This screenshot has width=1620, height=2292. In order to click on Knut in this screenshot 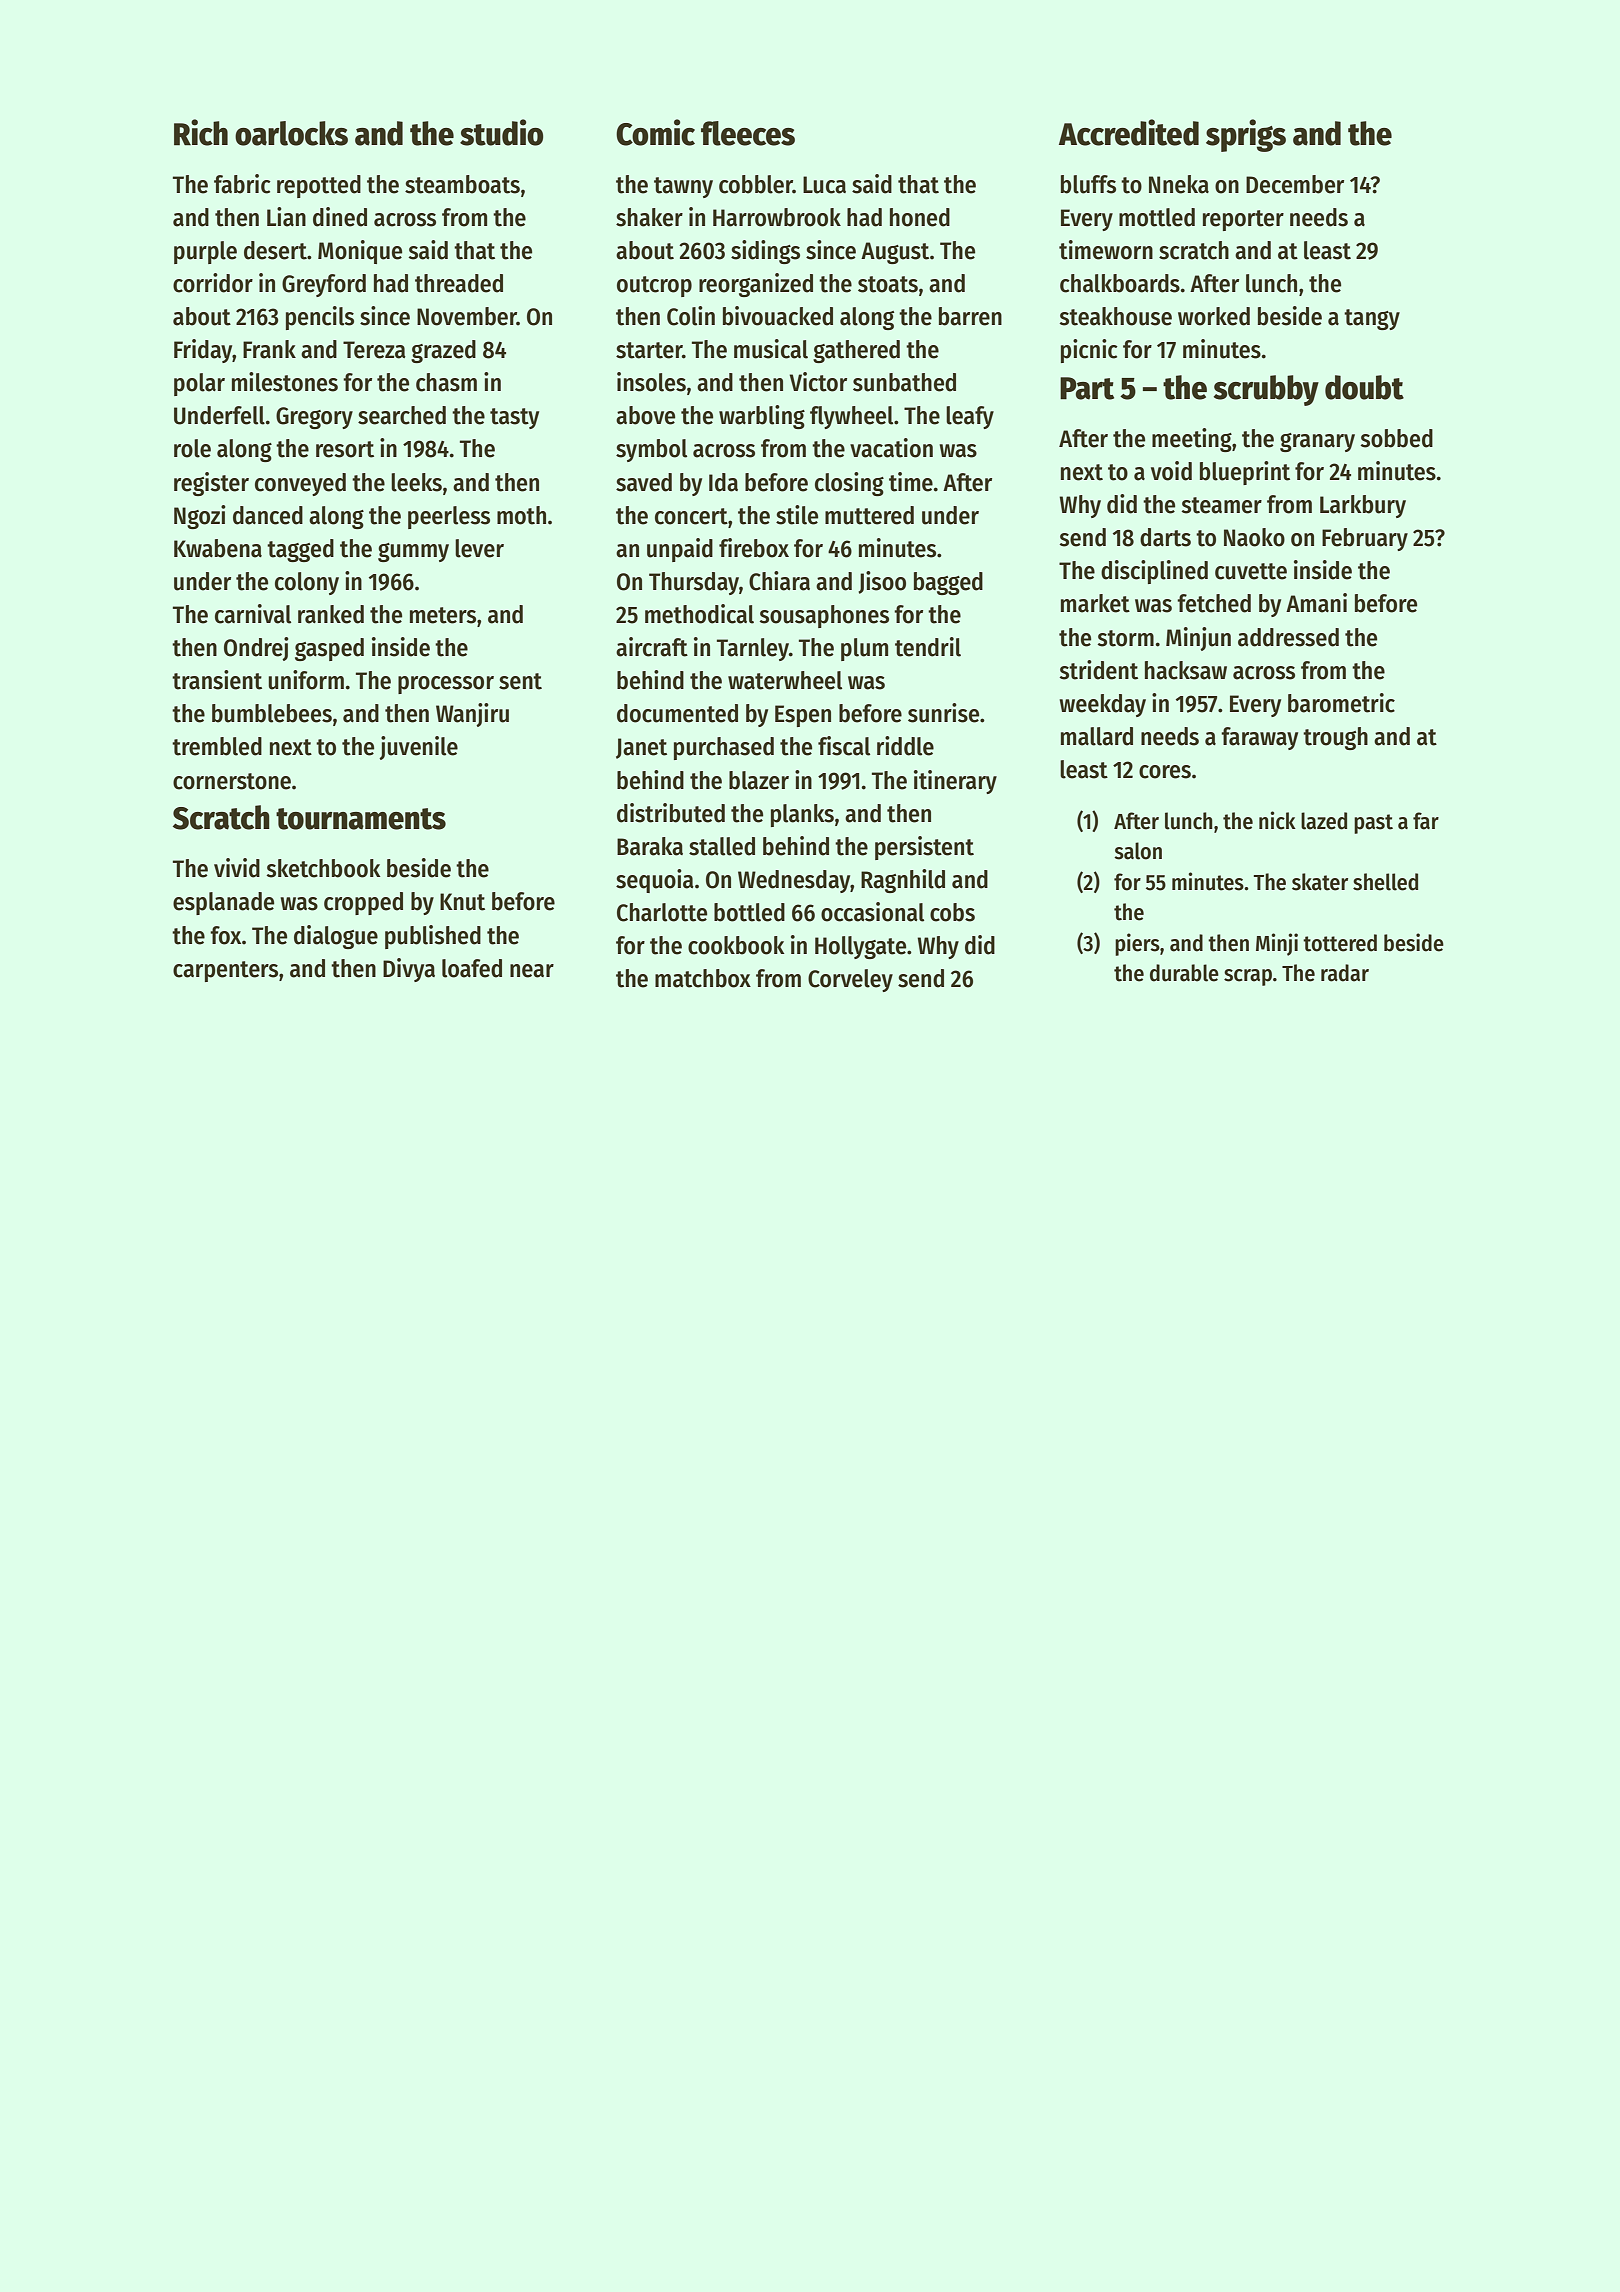, I will do `click(462, 902)`.
